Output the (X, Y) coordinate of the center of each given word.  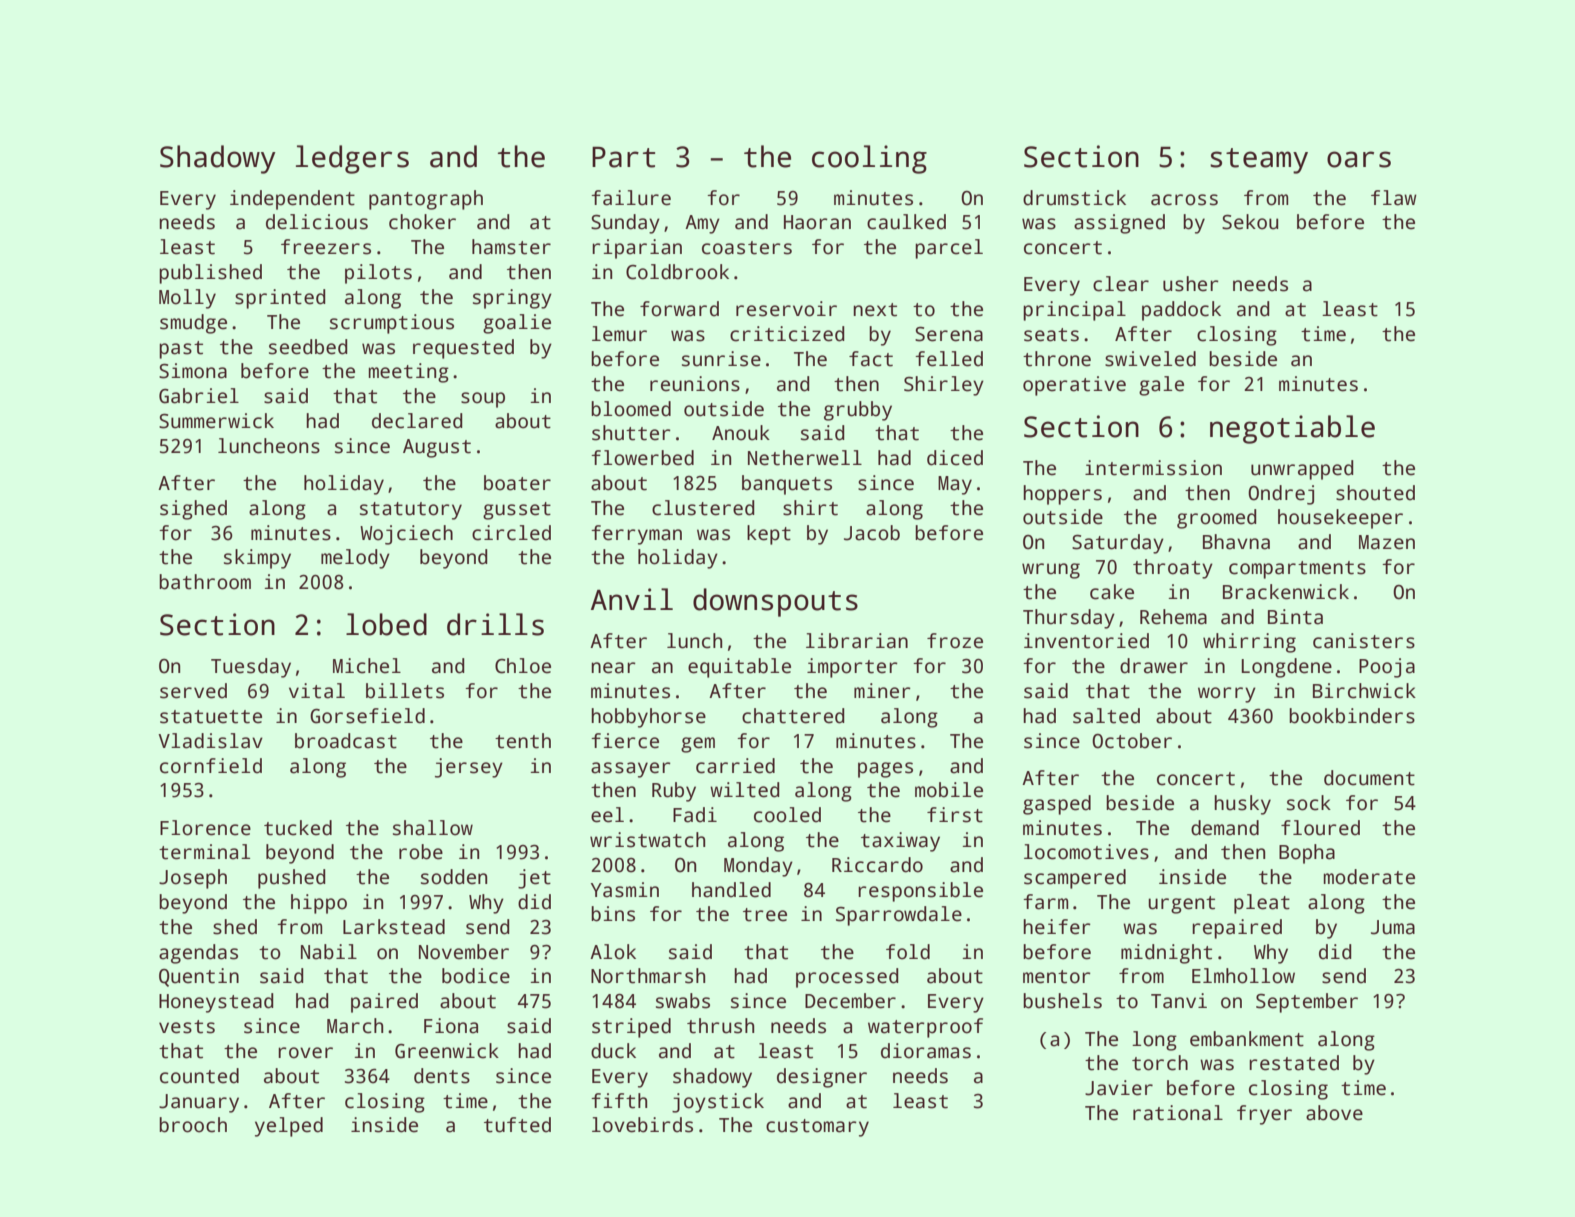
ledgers (352, 159)
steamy (1259, 161)
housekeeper (1340, 519)
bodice (476, 976)
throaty (1173, 569)
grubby (858, 411)
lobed (386, 624)
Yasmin (625, 890)
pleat (1262, 904)
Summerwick (216, 421)
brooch (193, 1125)
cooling (869, 159)
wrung (1051, 571)
